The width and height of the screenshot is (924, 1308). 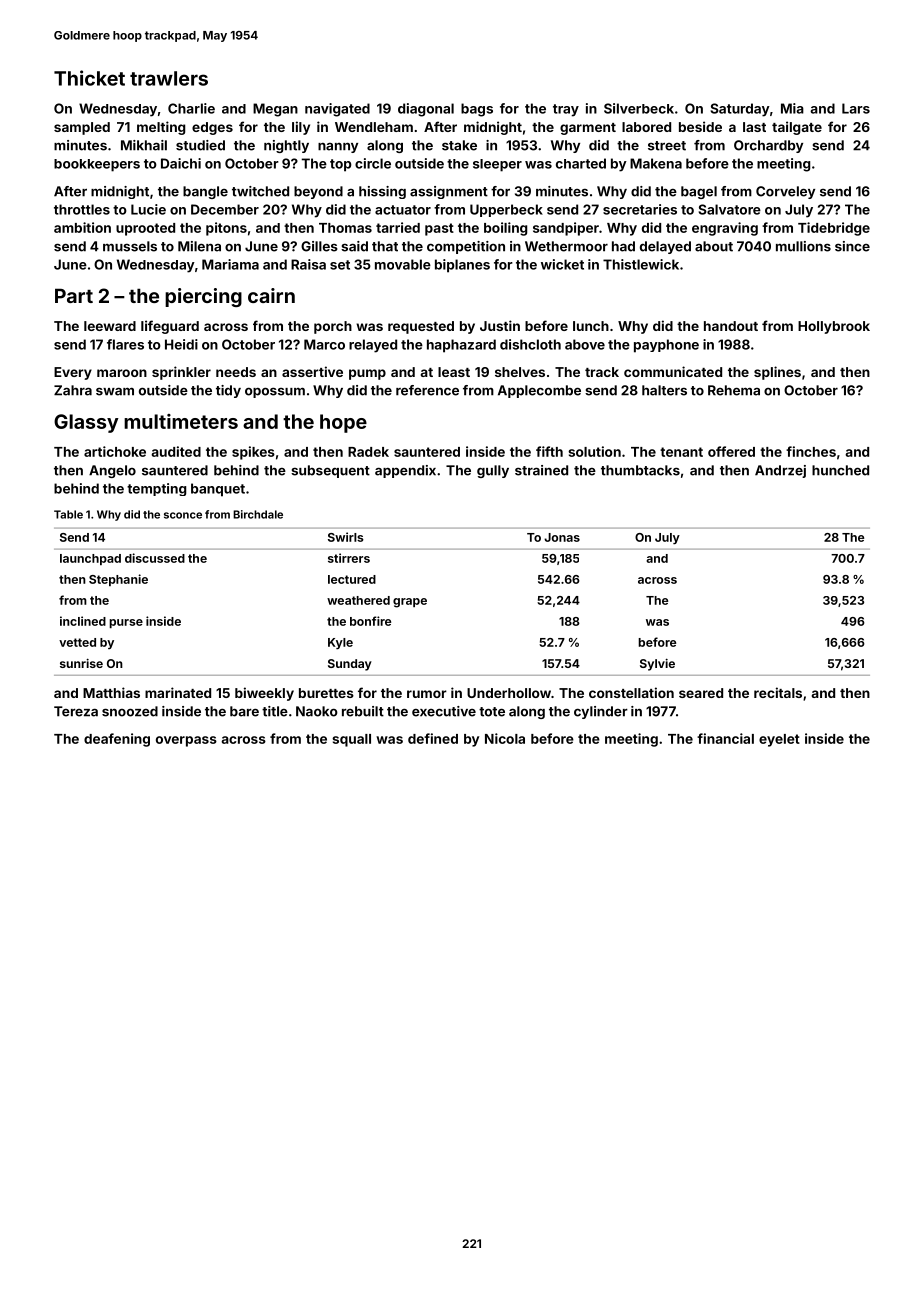 What do you see at coordinates (169, 78) in the screenshot?
I see `trawlers` at bounding box center [169, 78].
